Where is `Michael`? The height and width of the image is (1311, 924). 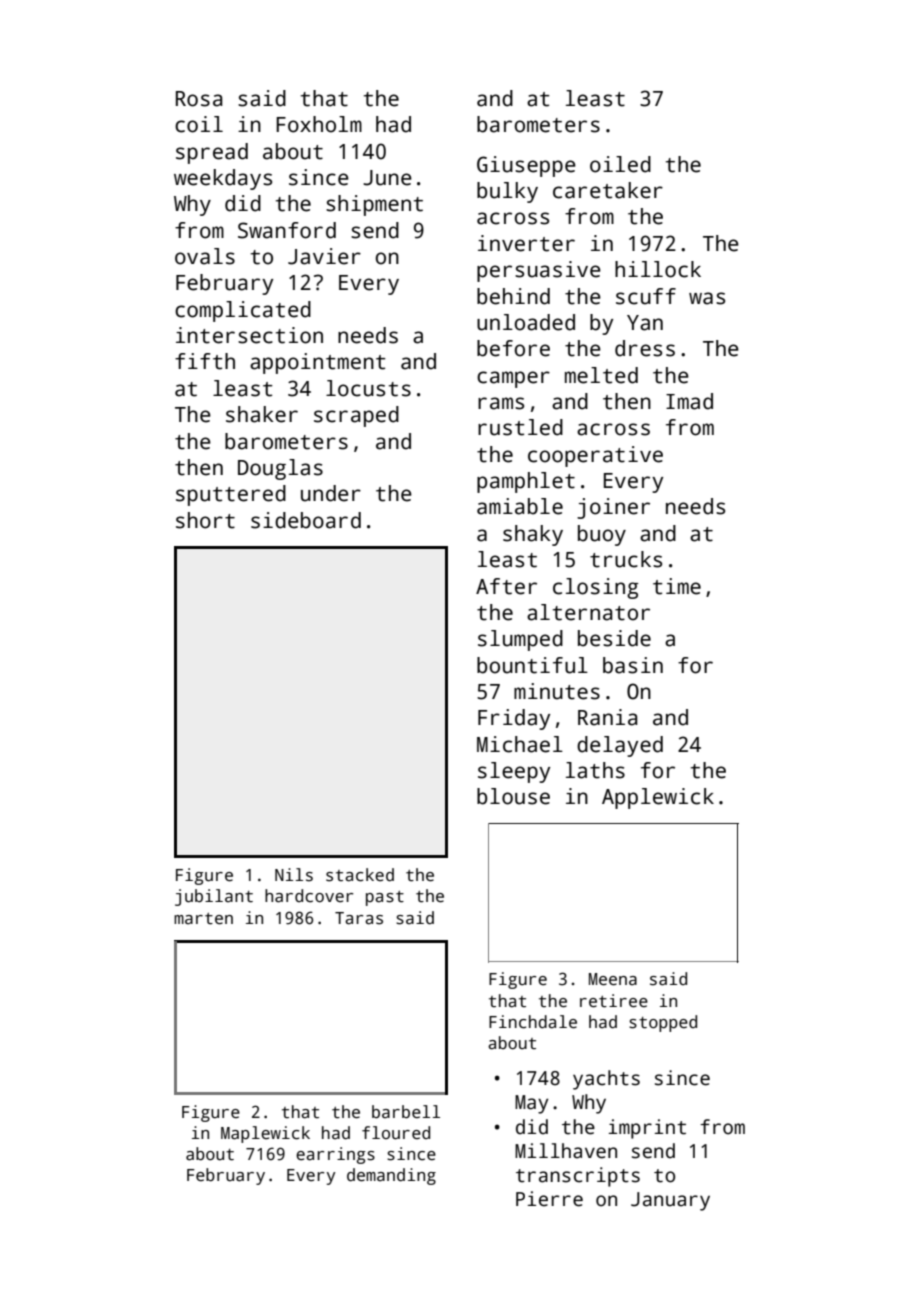 Michael is located at coordinates (520, 744).
